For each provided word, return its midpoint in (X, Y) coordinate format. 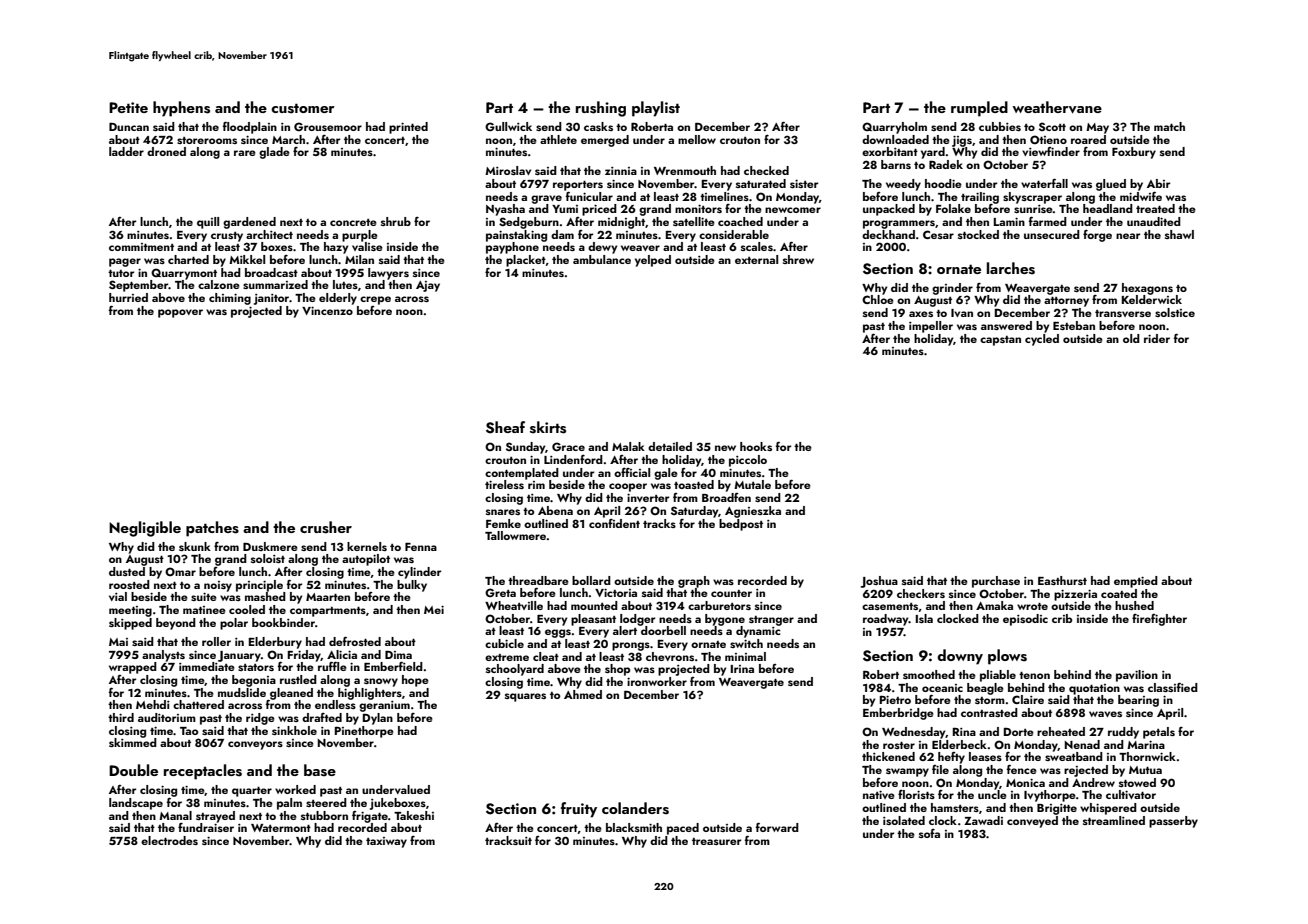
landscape (136, 804)
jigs (962, 141)
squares (525, 697)
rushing (601, 109)
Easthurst (1062, 580)
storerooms (207, 140)
